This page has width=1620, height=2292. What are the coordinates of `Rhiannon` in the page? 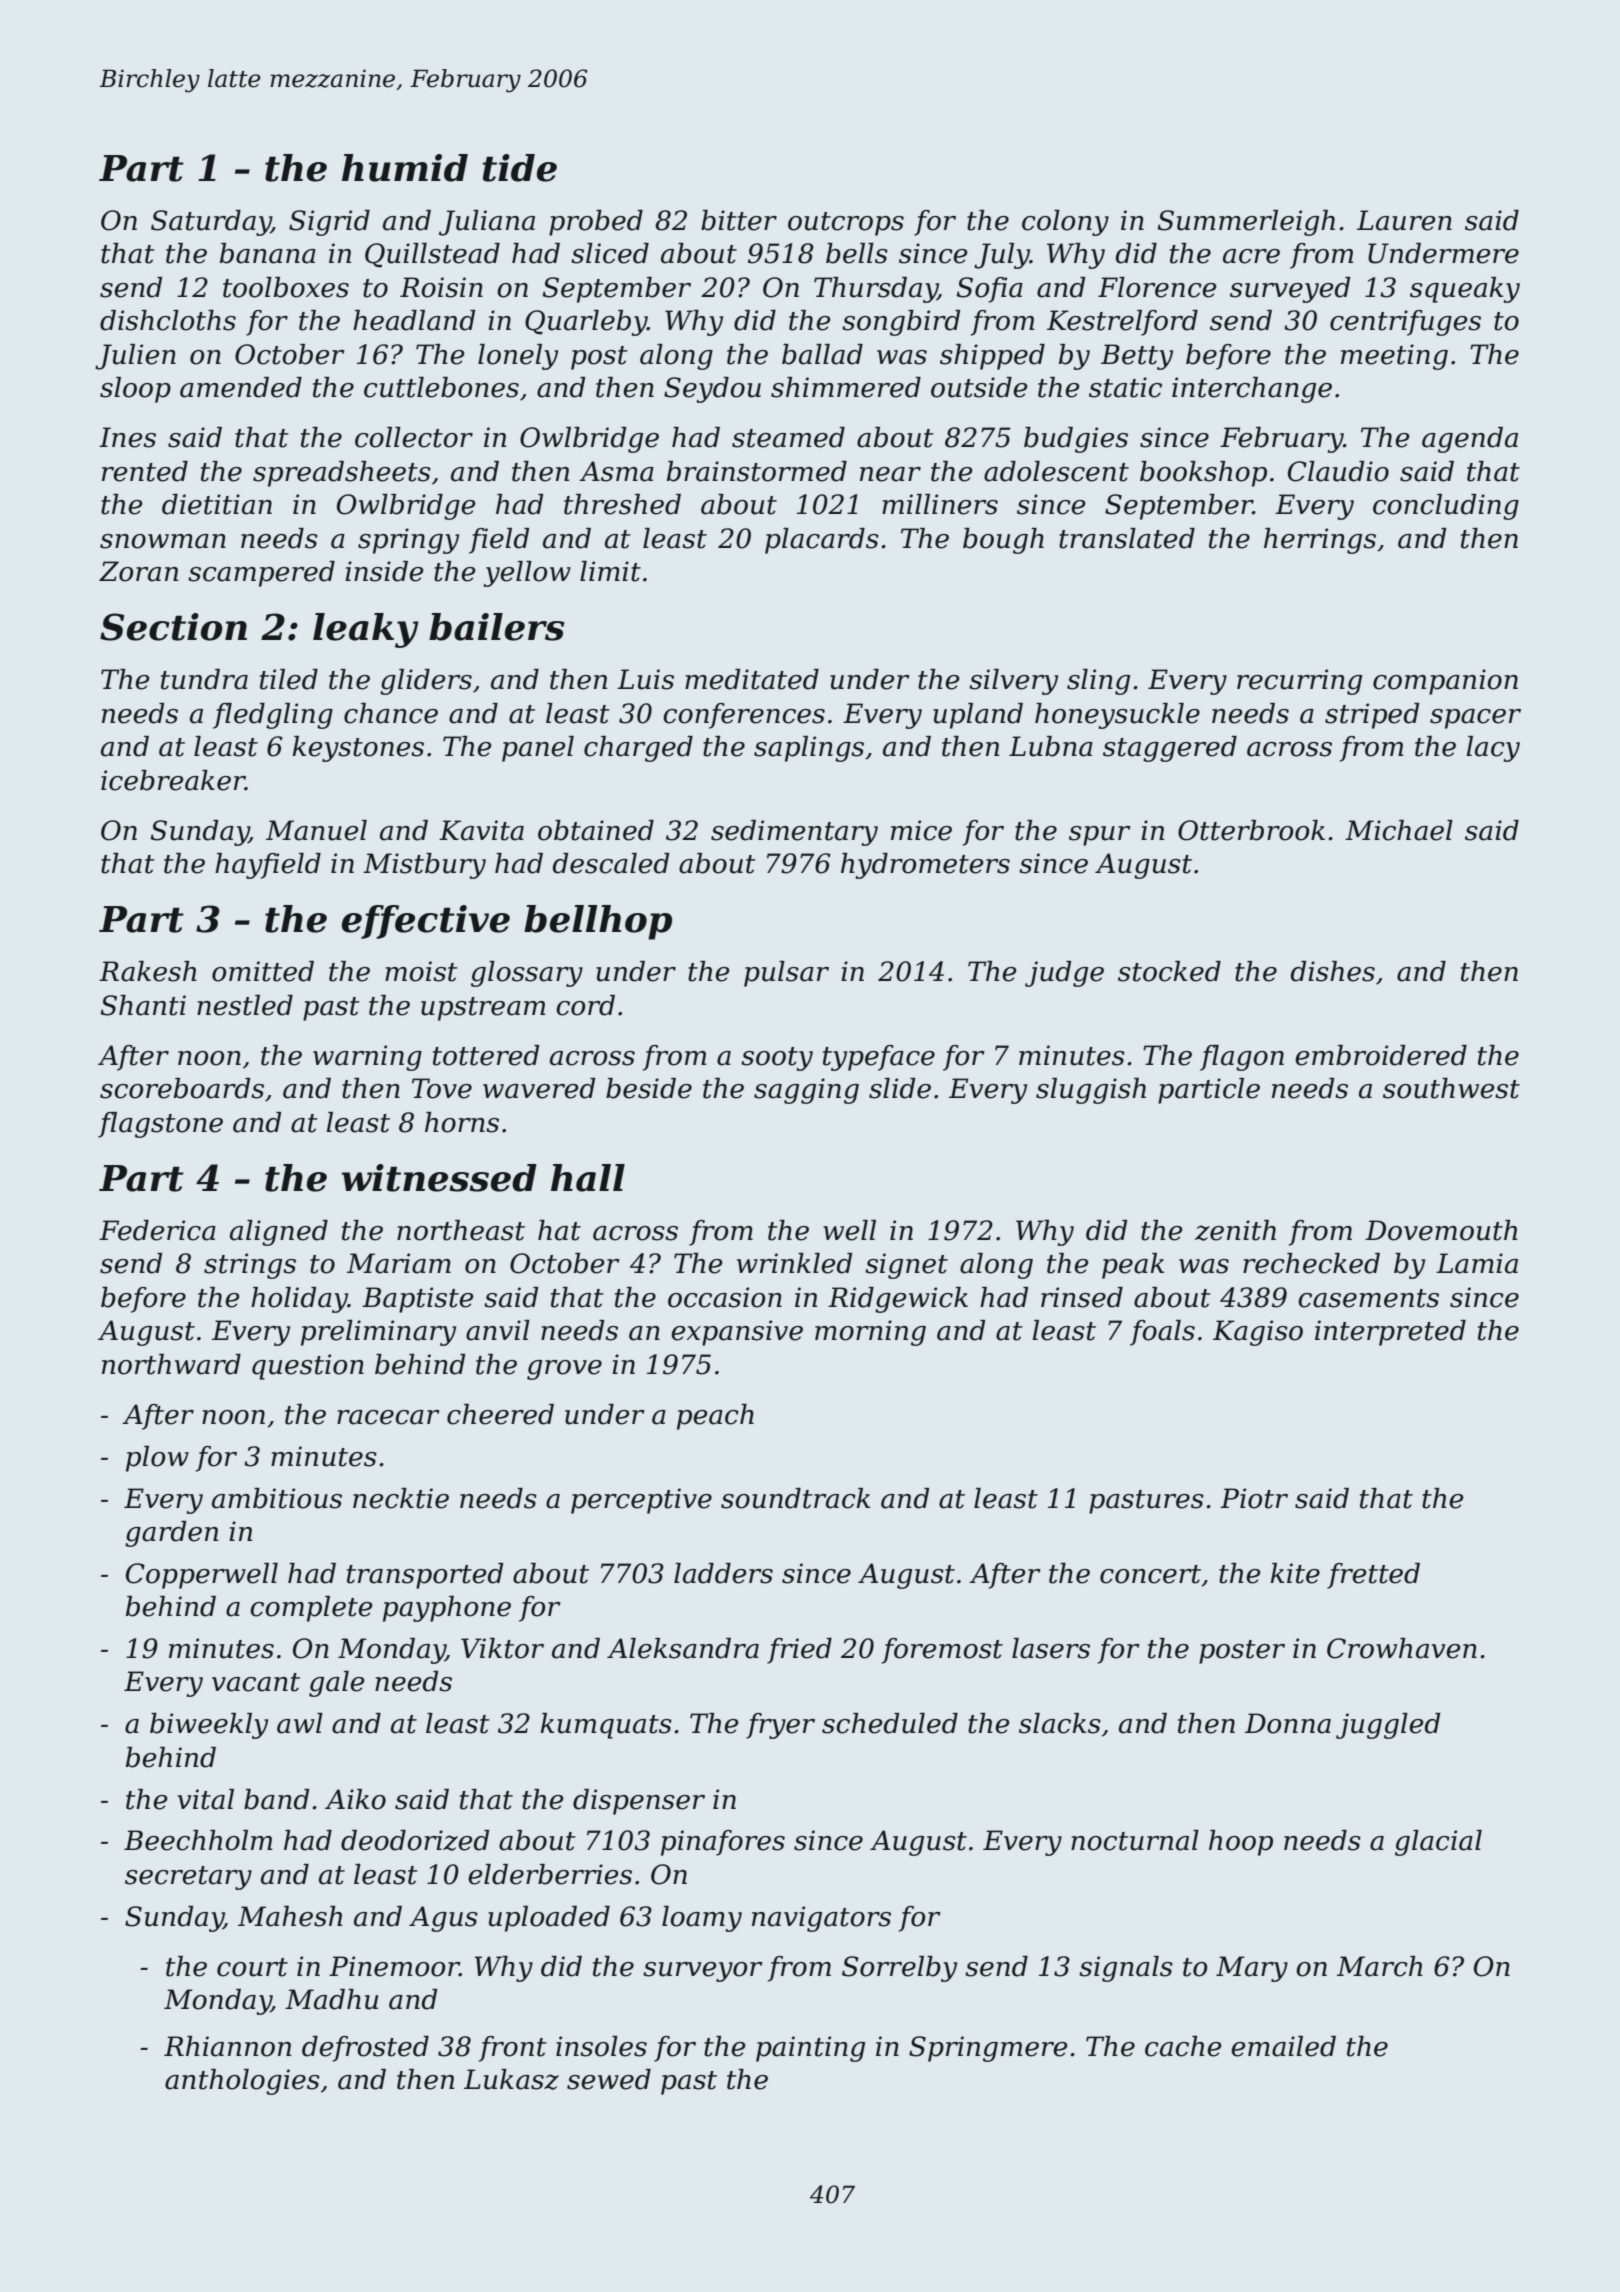 It's located at (227, 2046).
